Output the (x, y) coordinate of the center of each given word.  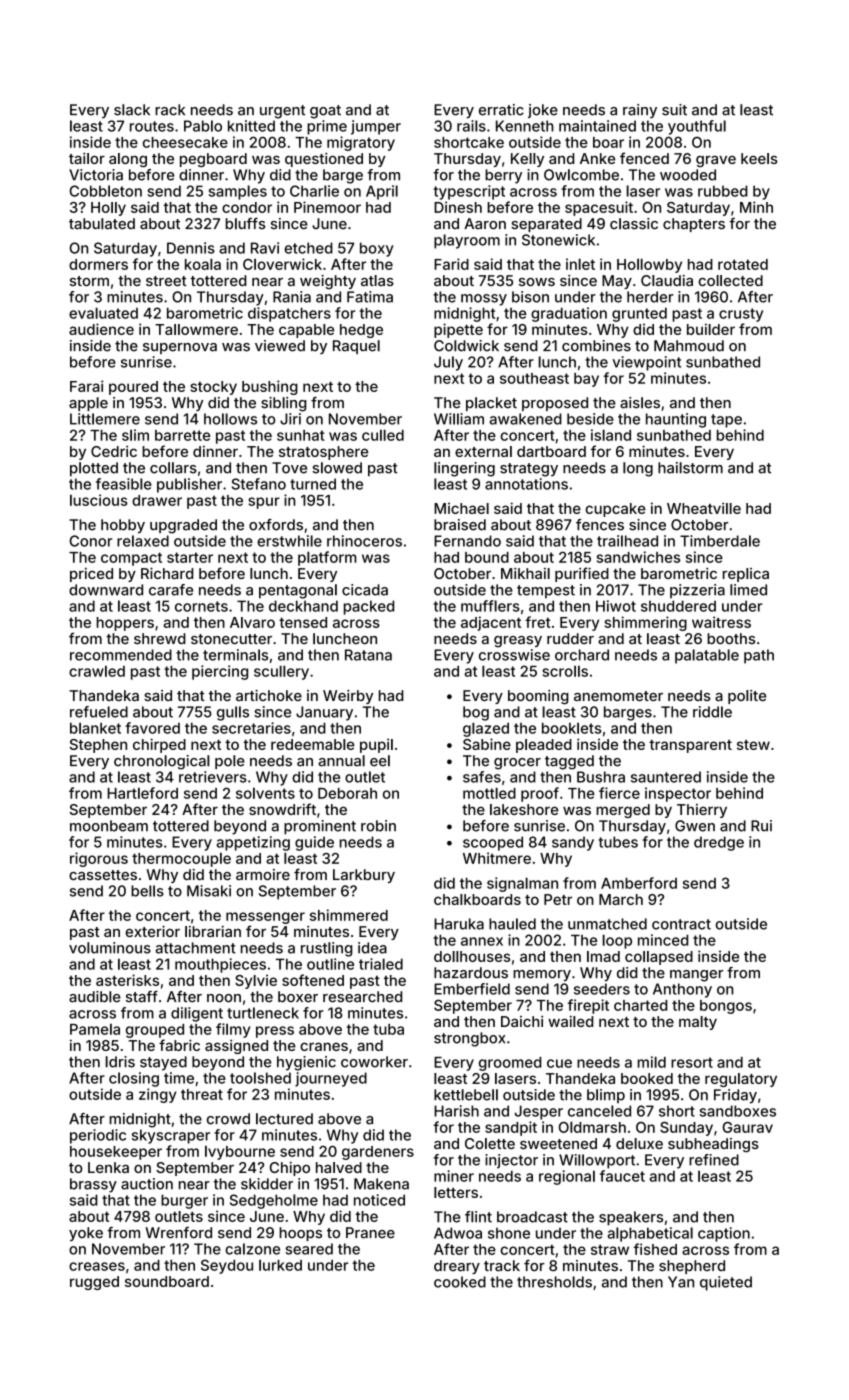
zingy (158, 1095)
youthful (697, 127)
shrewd (160, 638)
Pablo (203, 126)
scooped (493, 843)
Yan (681, 1282)
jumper (376, 127)
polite (747, 697)
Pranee (370, 1233)
